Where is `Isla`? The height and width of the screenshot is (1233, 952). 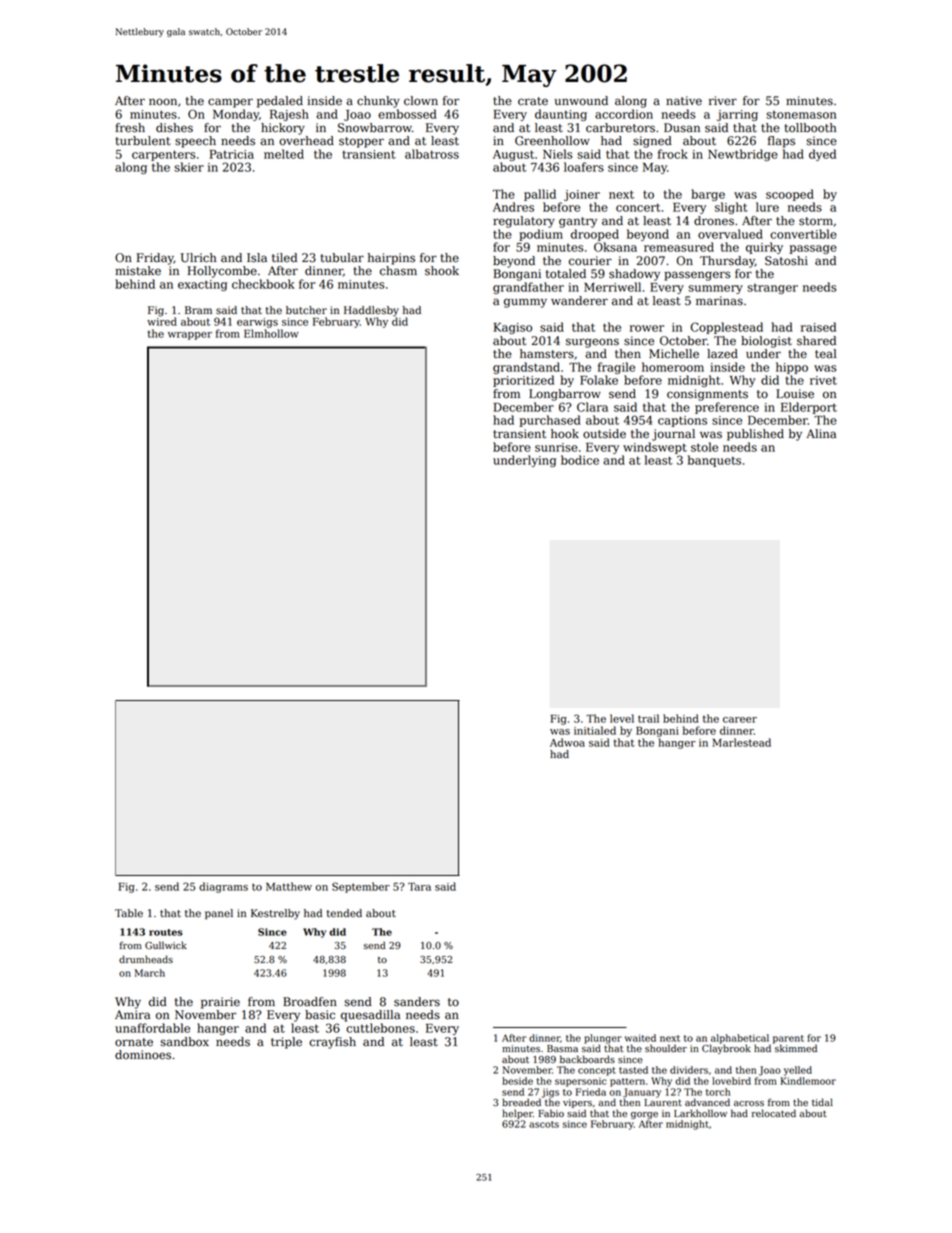 Isla is located at coordinates (257, 258).
